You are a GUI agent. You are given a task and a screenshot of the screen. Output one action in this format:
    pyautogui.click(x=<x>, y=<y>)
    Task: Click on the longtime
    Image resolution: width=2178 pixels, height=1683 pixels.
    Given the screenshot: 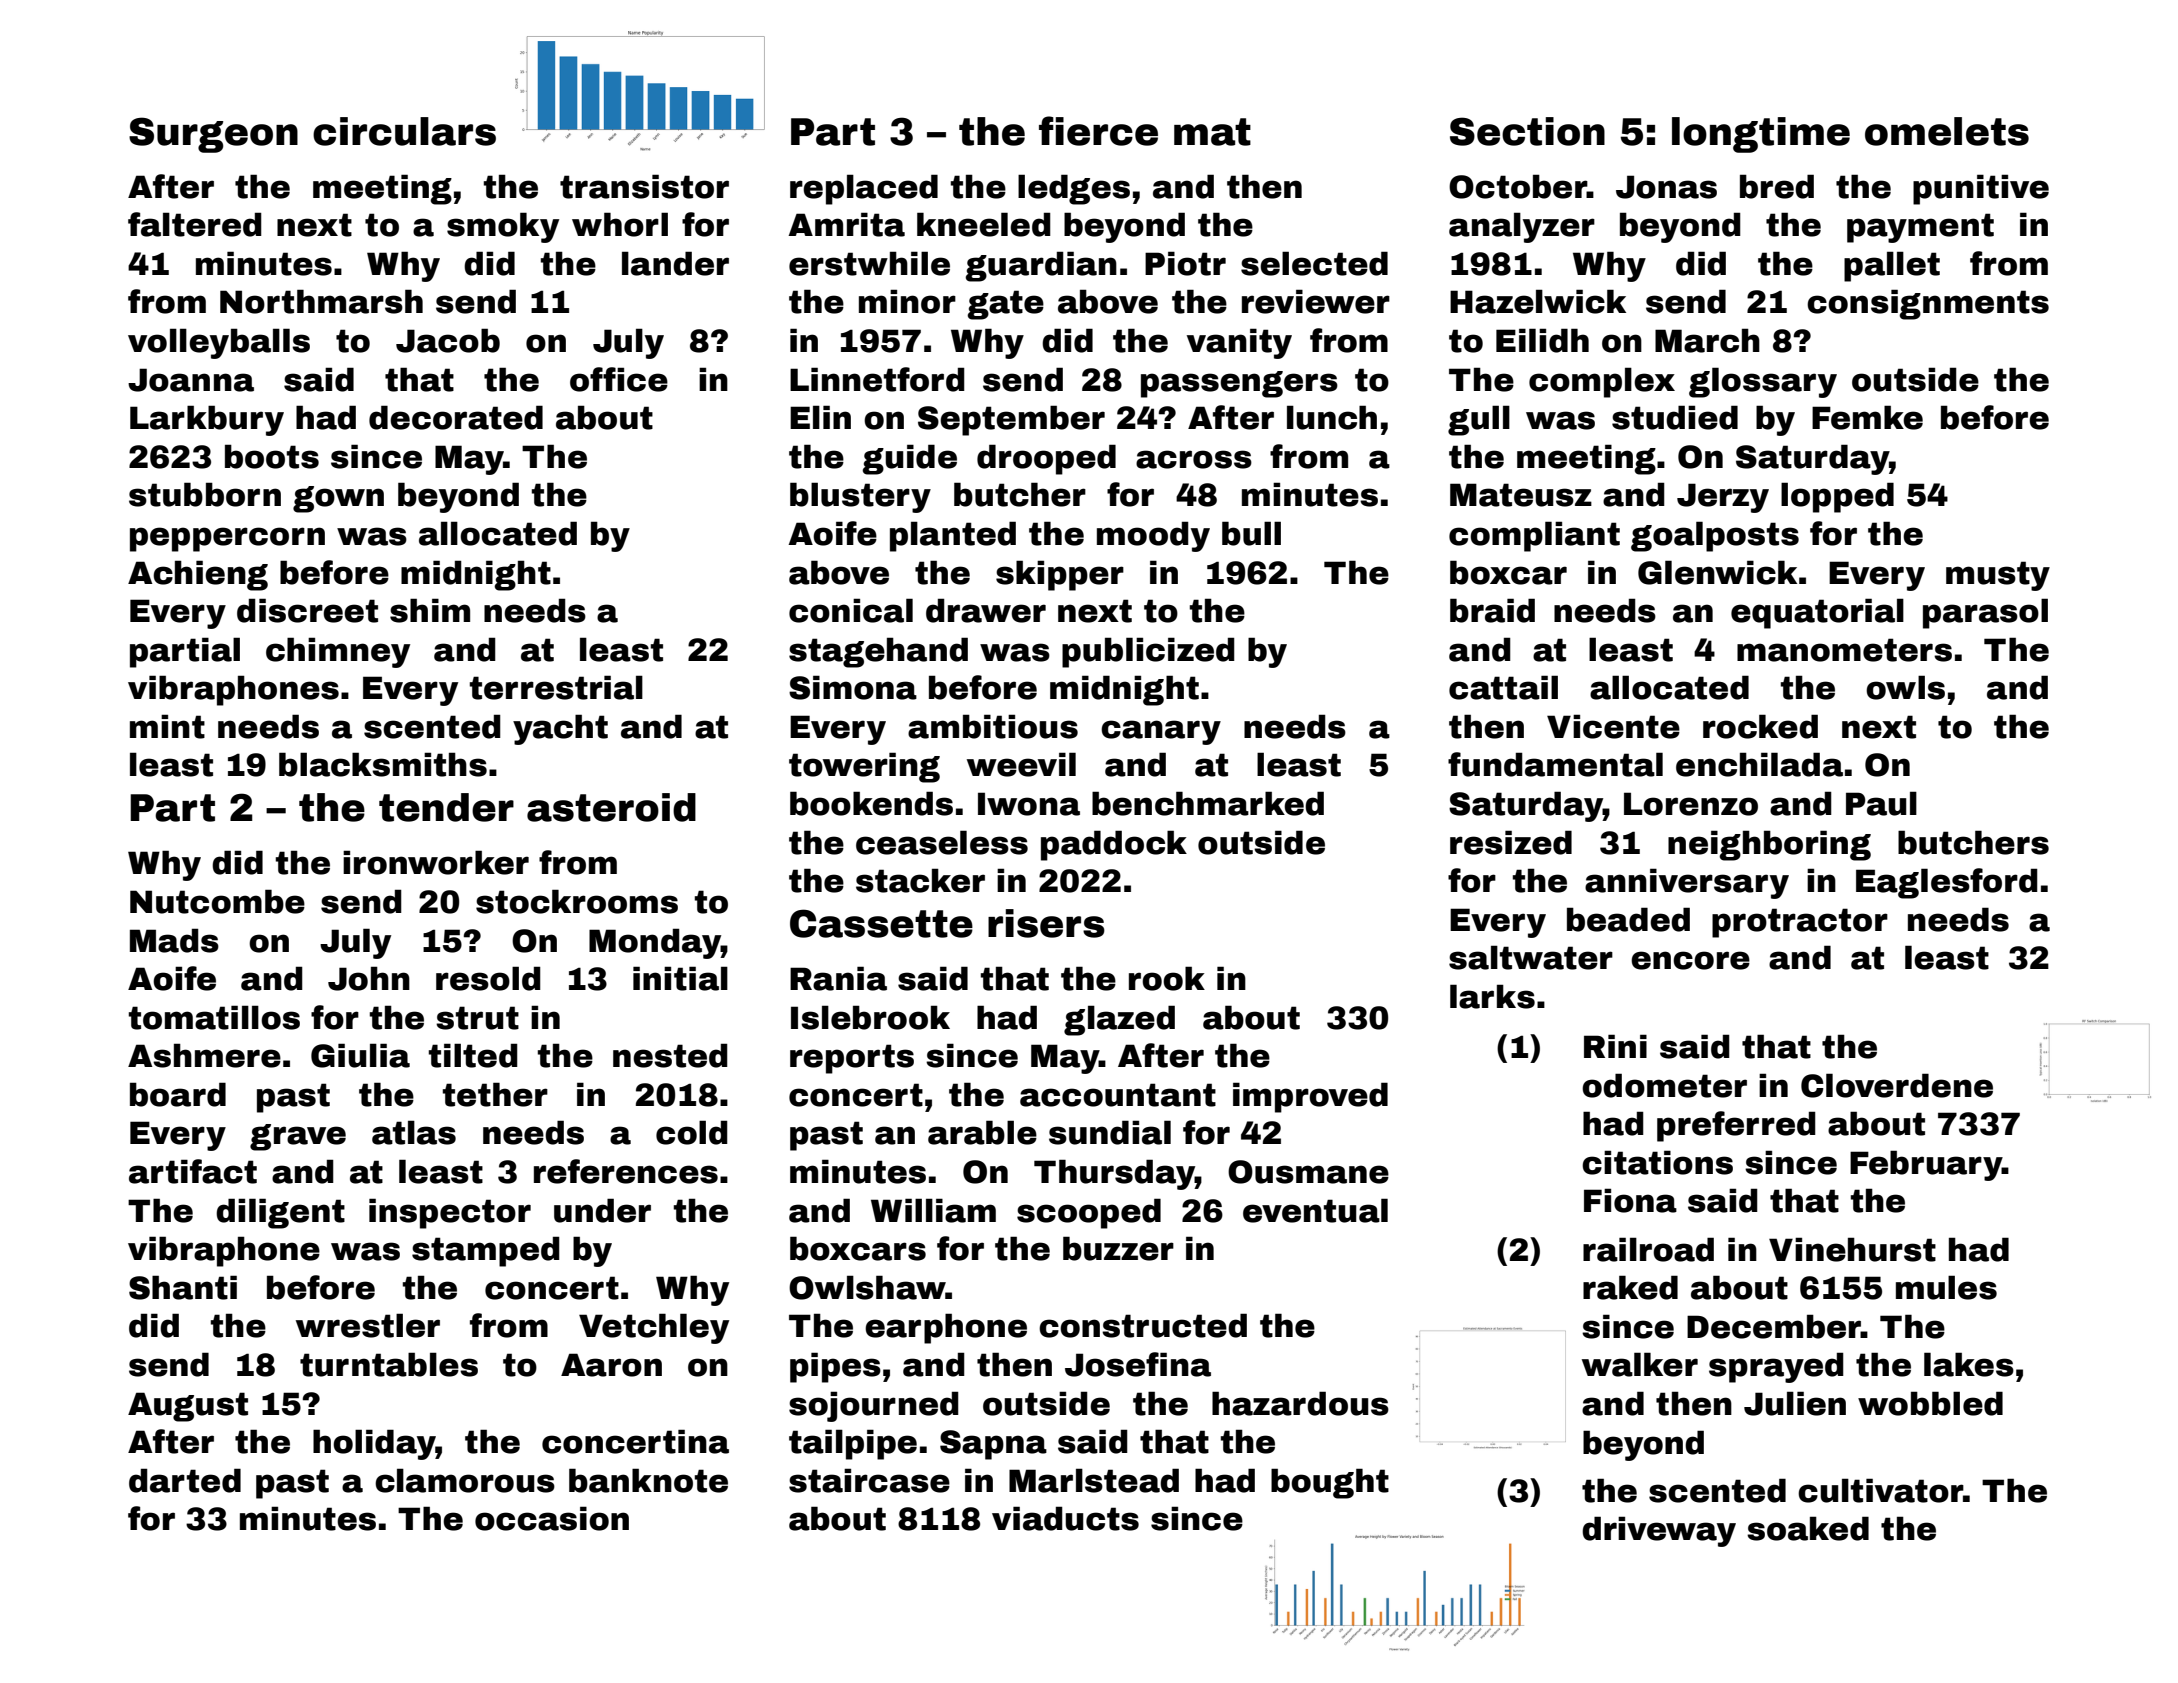 What is the action you would take?
    pyautogui.click(x=1761, y=135)
